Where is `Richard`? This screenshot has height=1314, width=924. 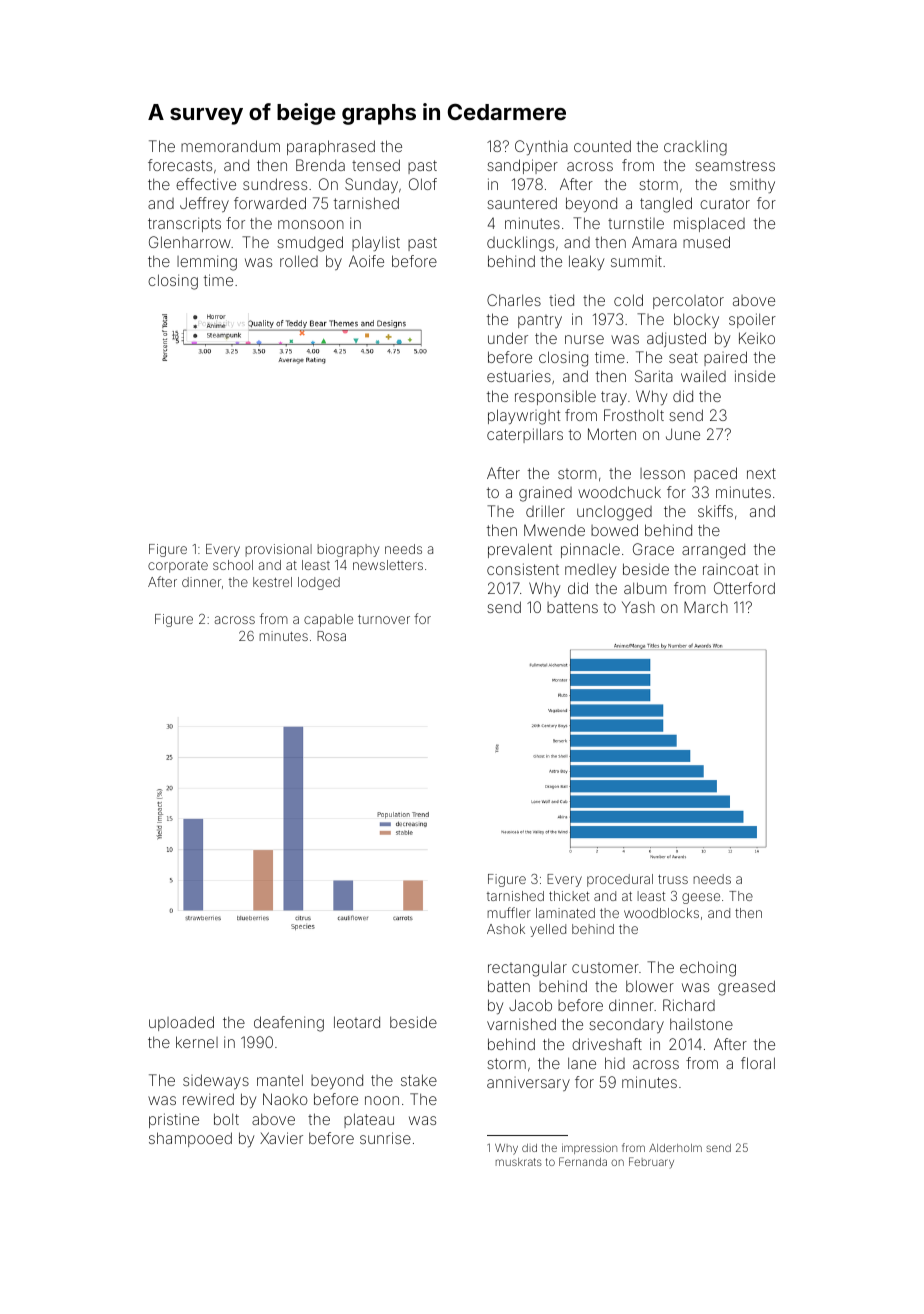 Richard is located at coordinates (689, 1005).
